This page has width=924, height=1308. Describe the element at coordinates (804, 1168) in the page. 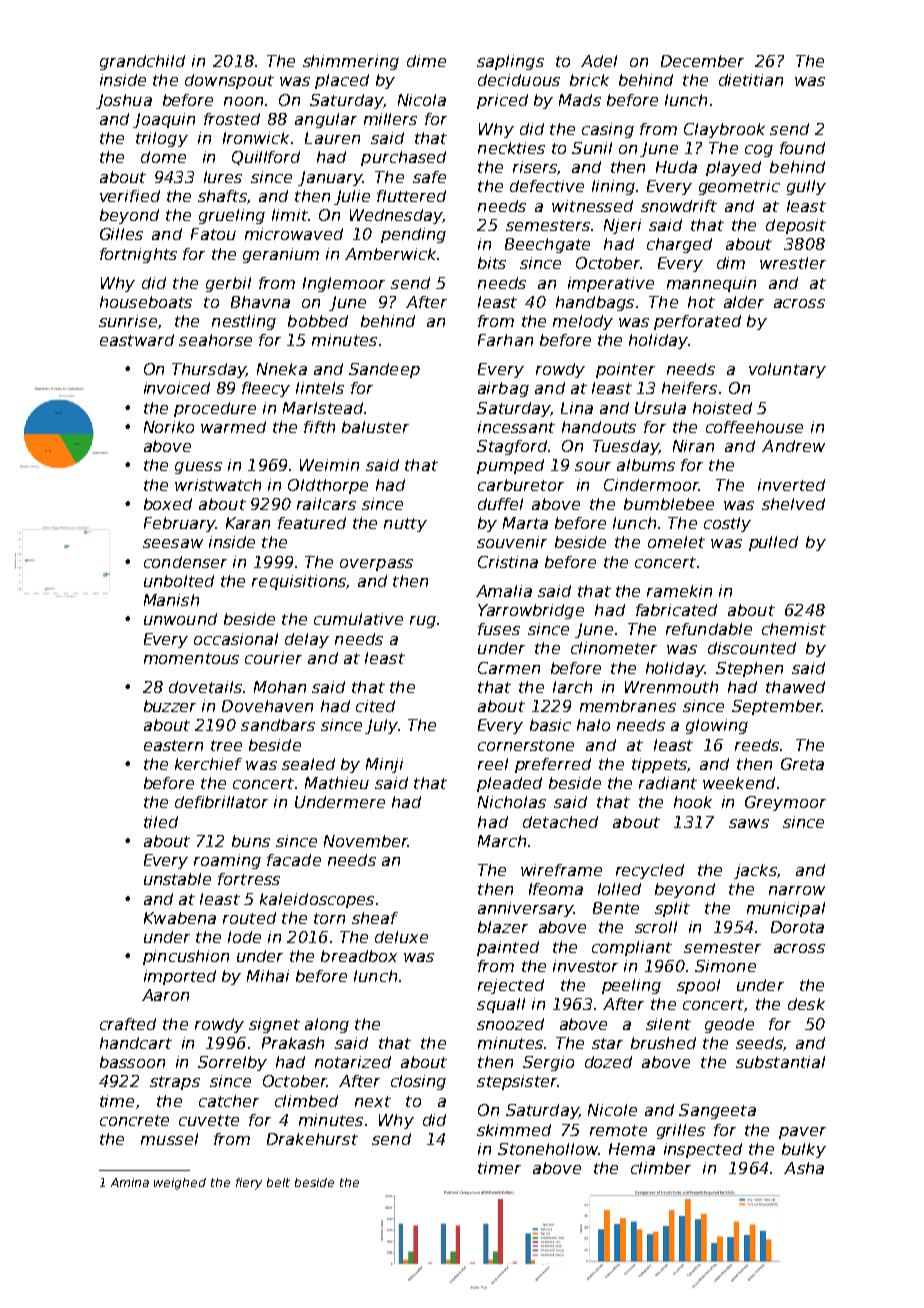

I see `Asha` at that location.
